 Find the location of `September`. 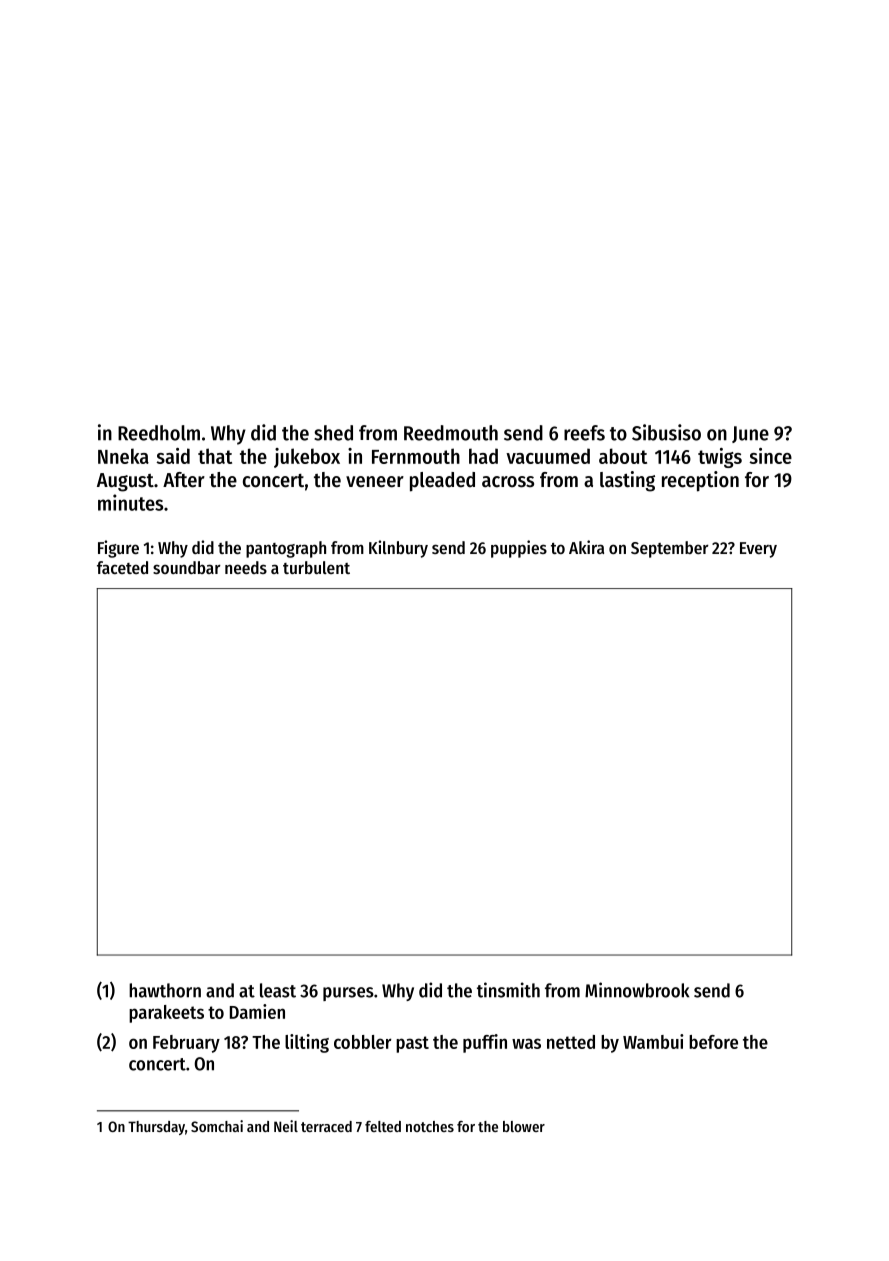

September is located at coordinates (670, 549).
